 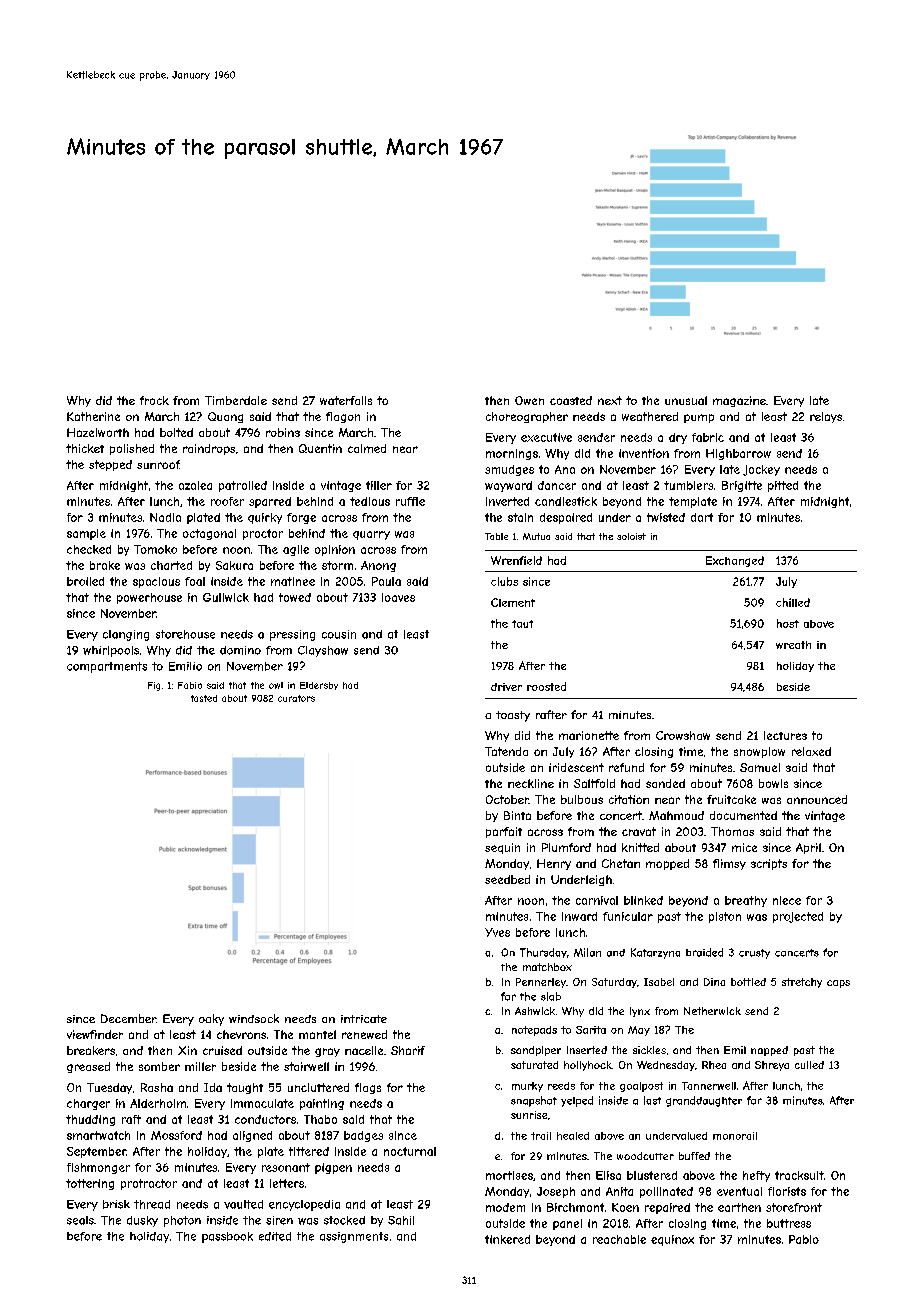 What do you see at coordinates (497, 932) in the image?
I see `Yves` at bounding box center [497, 932].
